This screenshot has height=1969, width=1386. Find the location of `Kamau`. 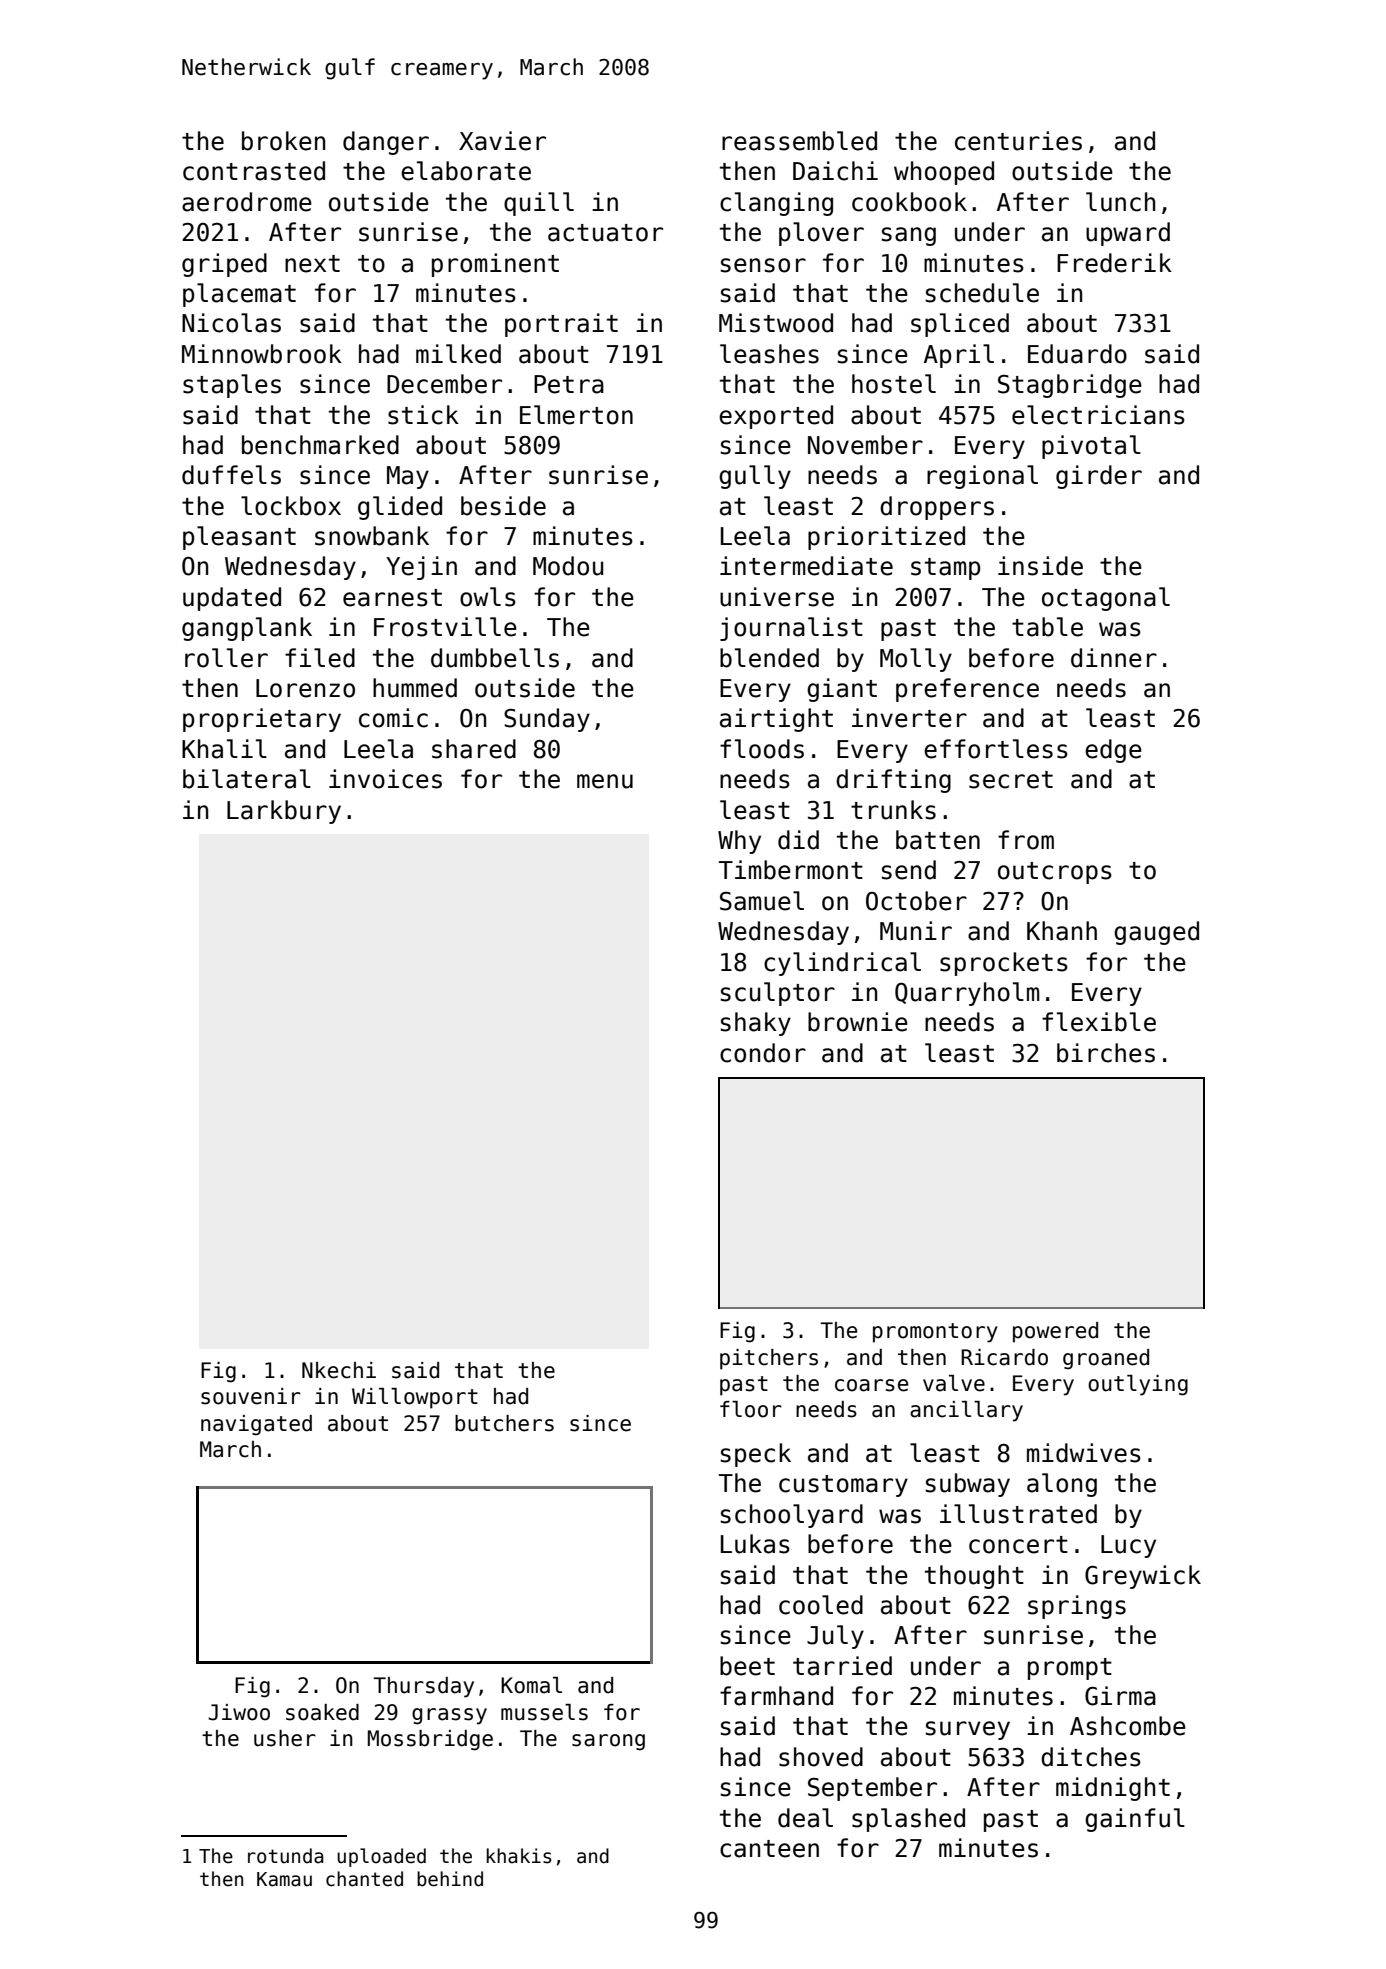

Kamau is located at coordinates (284, 1879).
